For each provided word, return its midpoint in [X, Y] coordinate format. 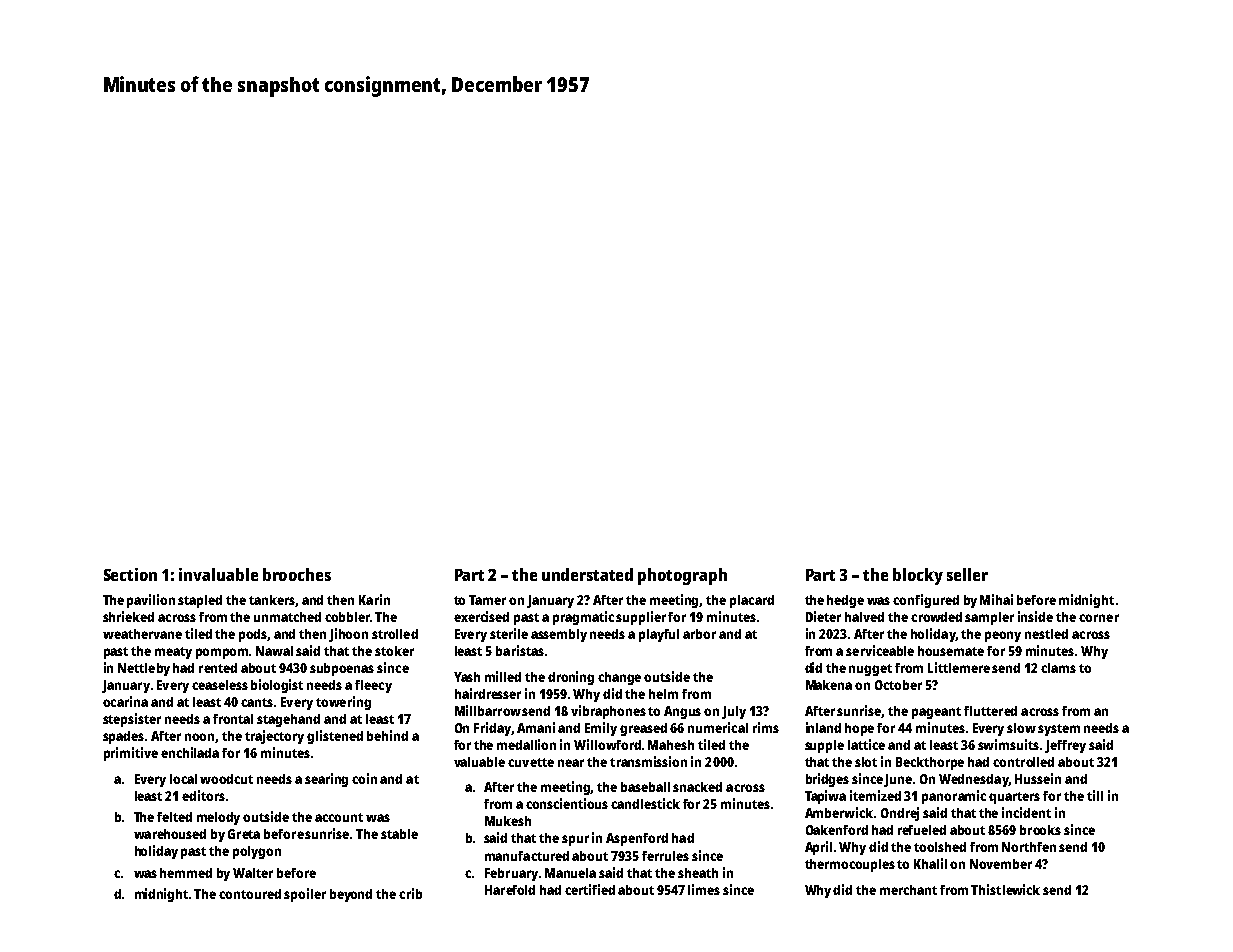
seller [967, 574]
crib [410, 893]
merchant [908, 890]
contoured [250, 894]
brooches [297, 574]
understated [587, 574]
